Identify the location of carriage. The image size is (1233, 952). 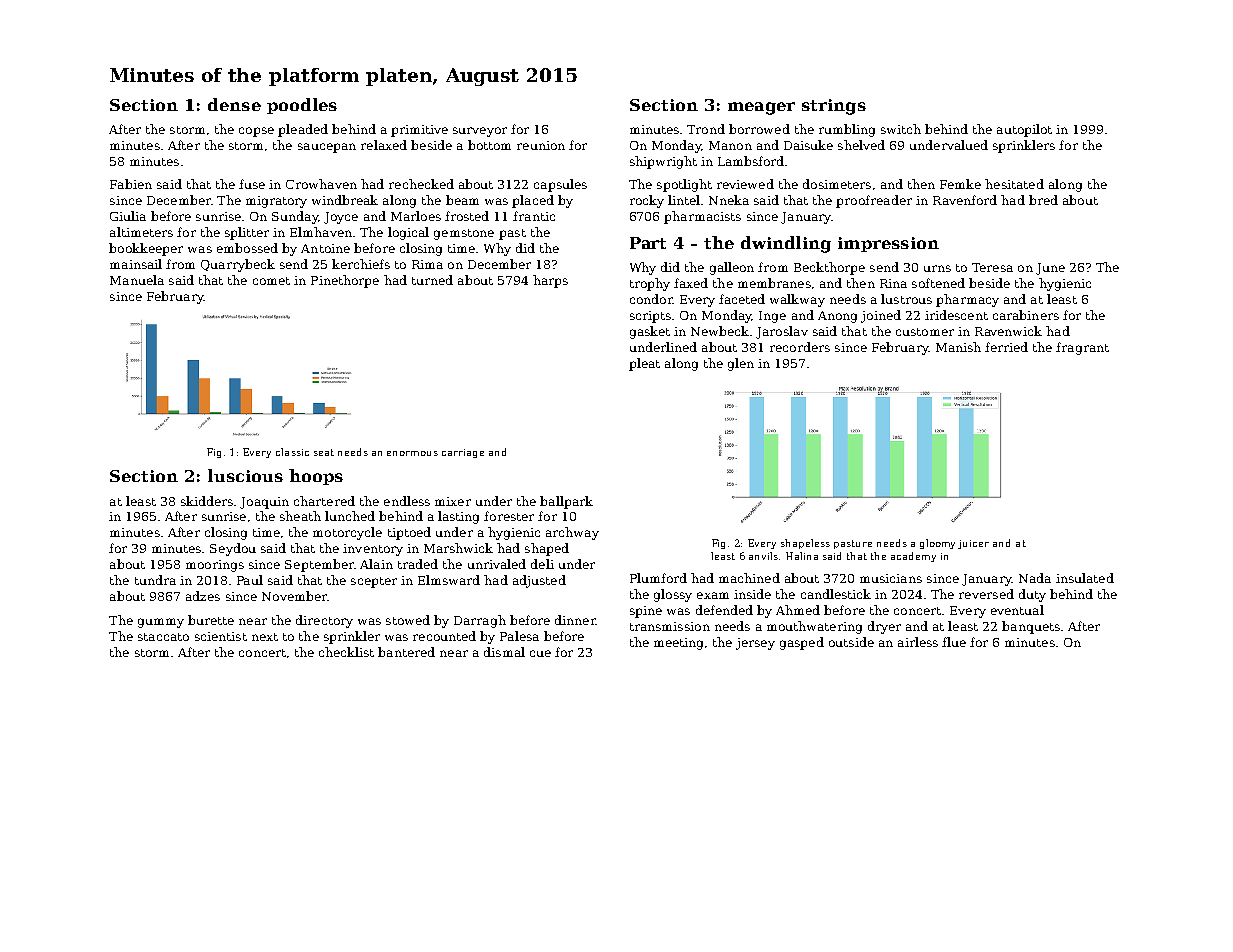
(463, 453).
